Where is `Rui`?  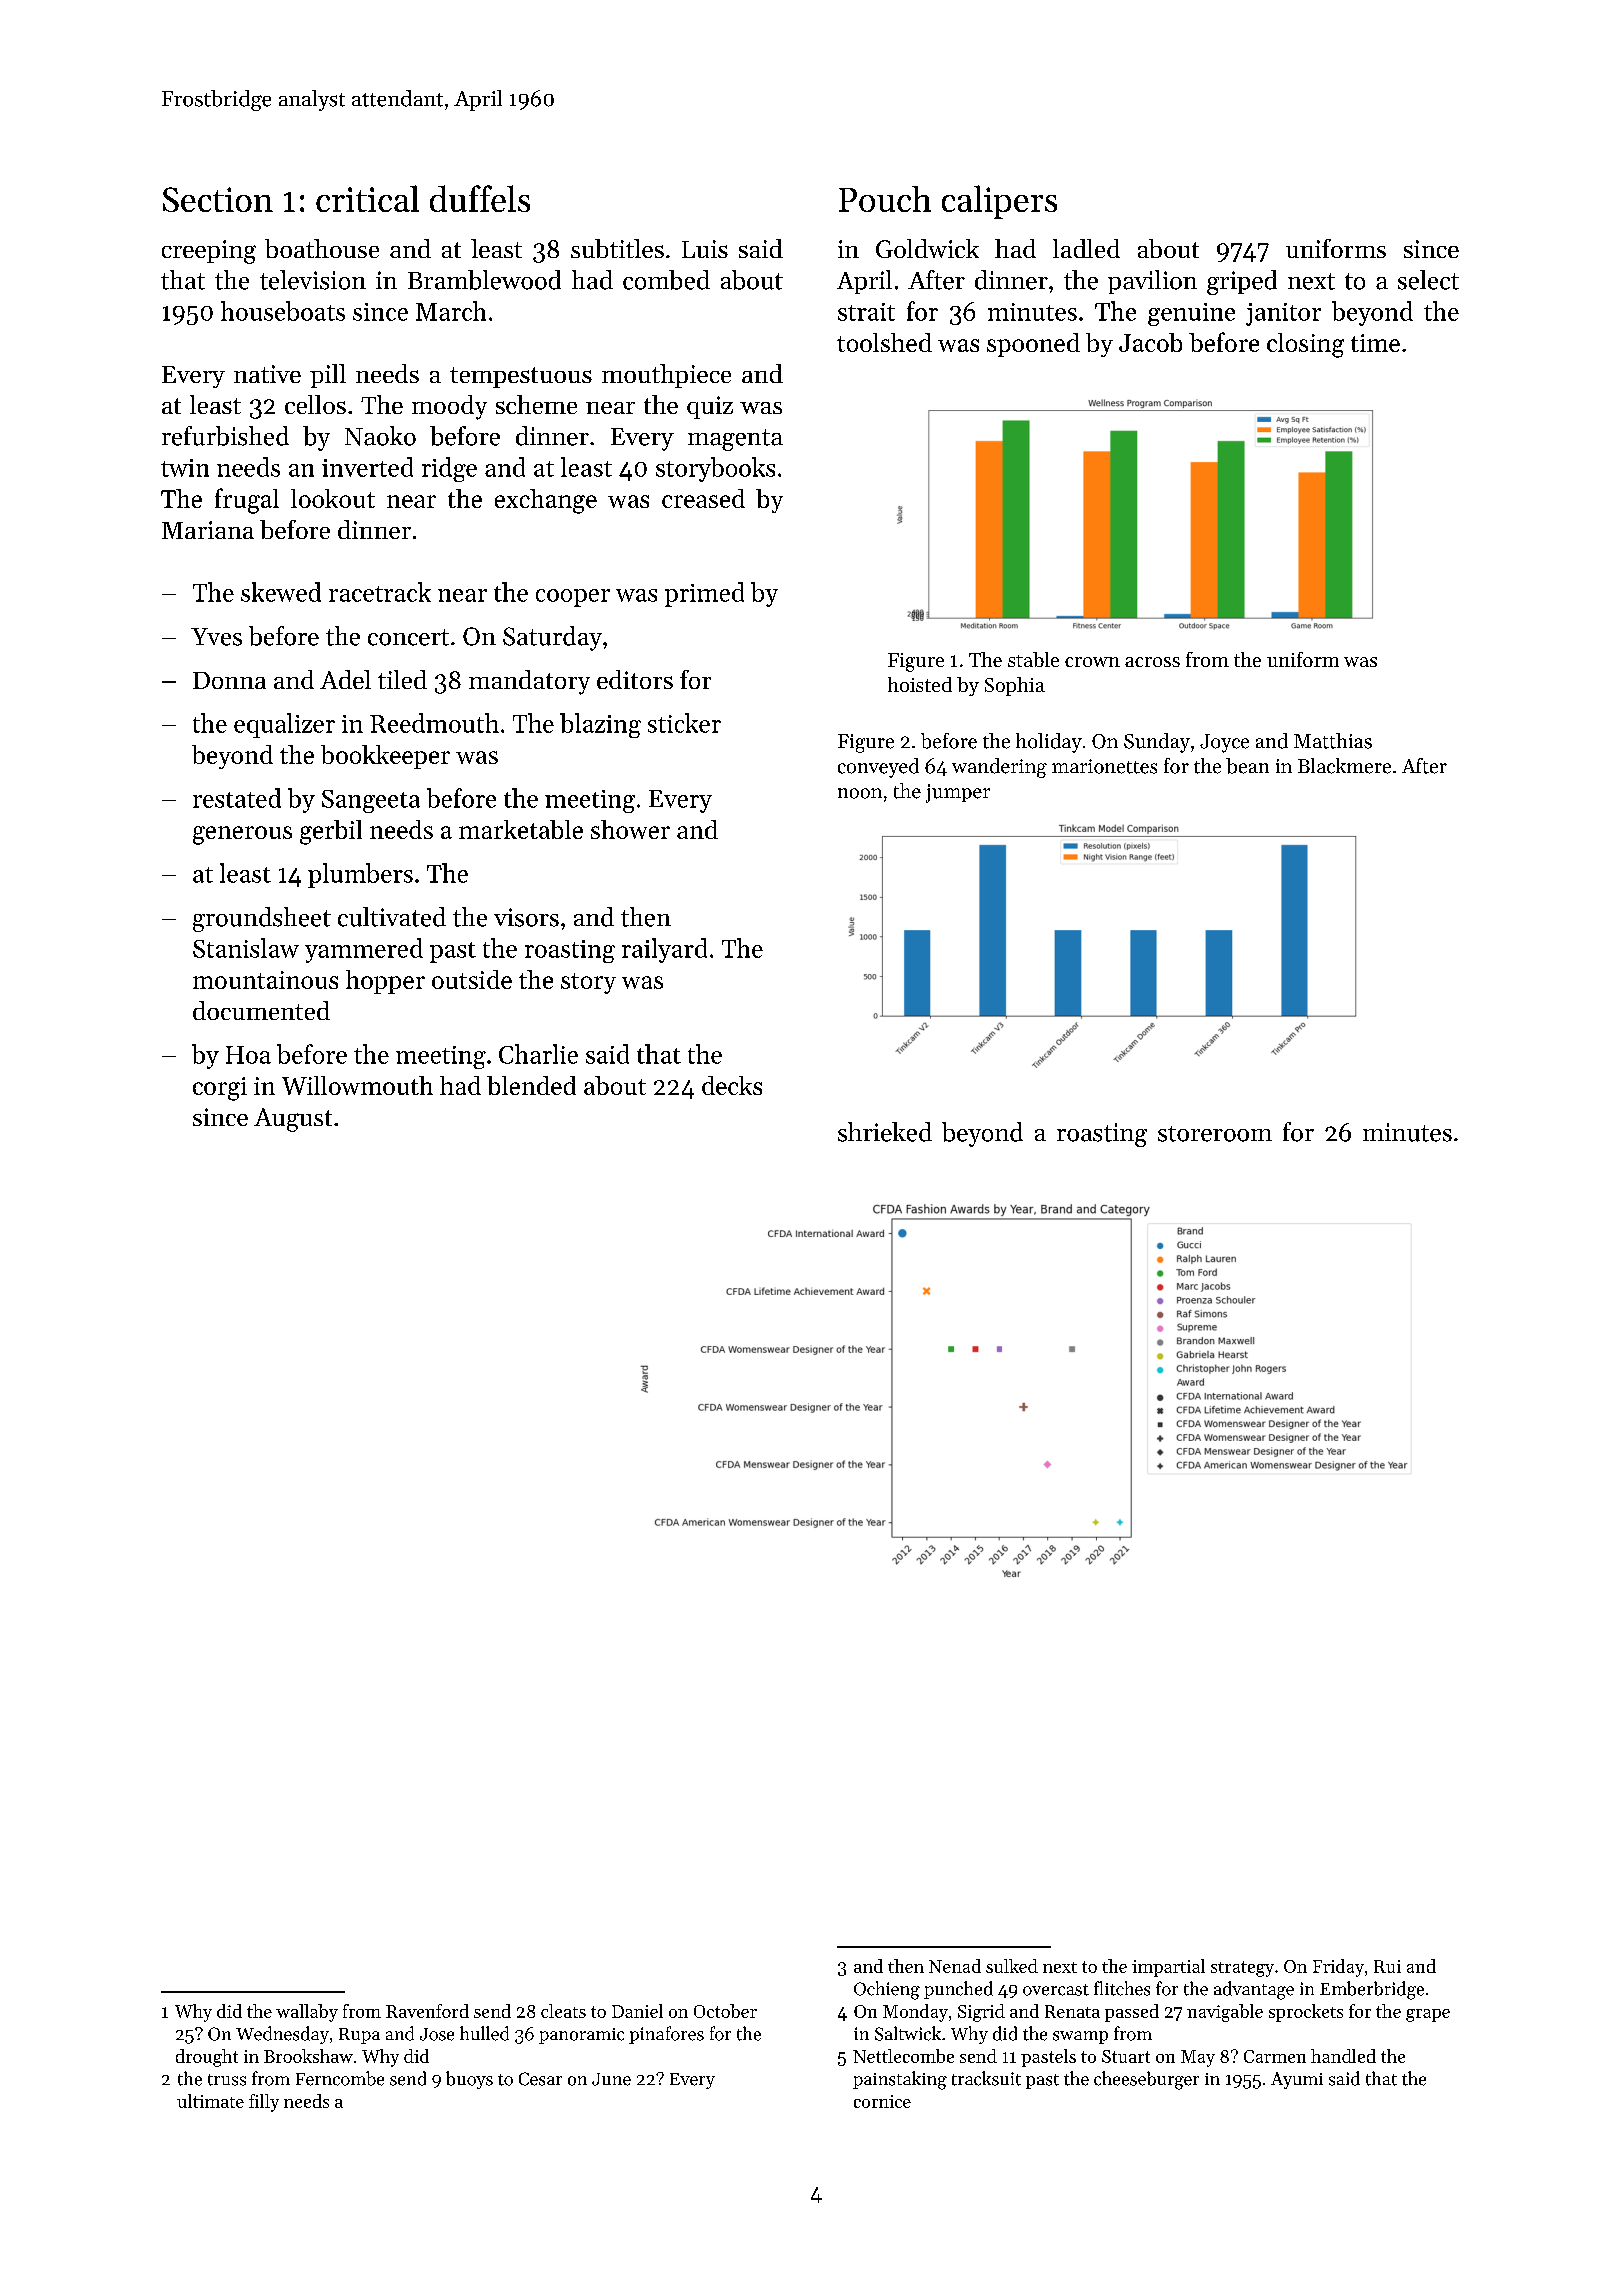 Rui is located at coordinates (1387, 1966).
